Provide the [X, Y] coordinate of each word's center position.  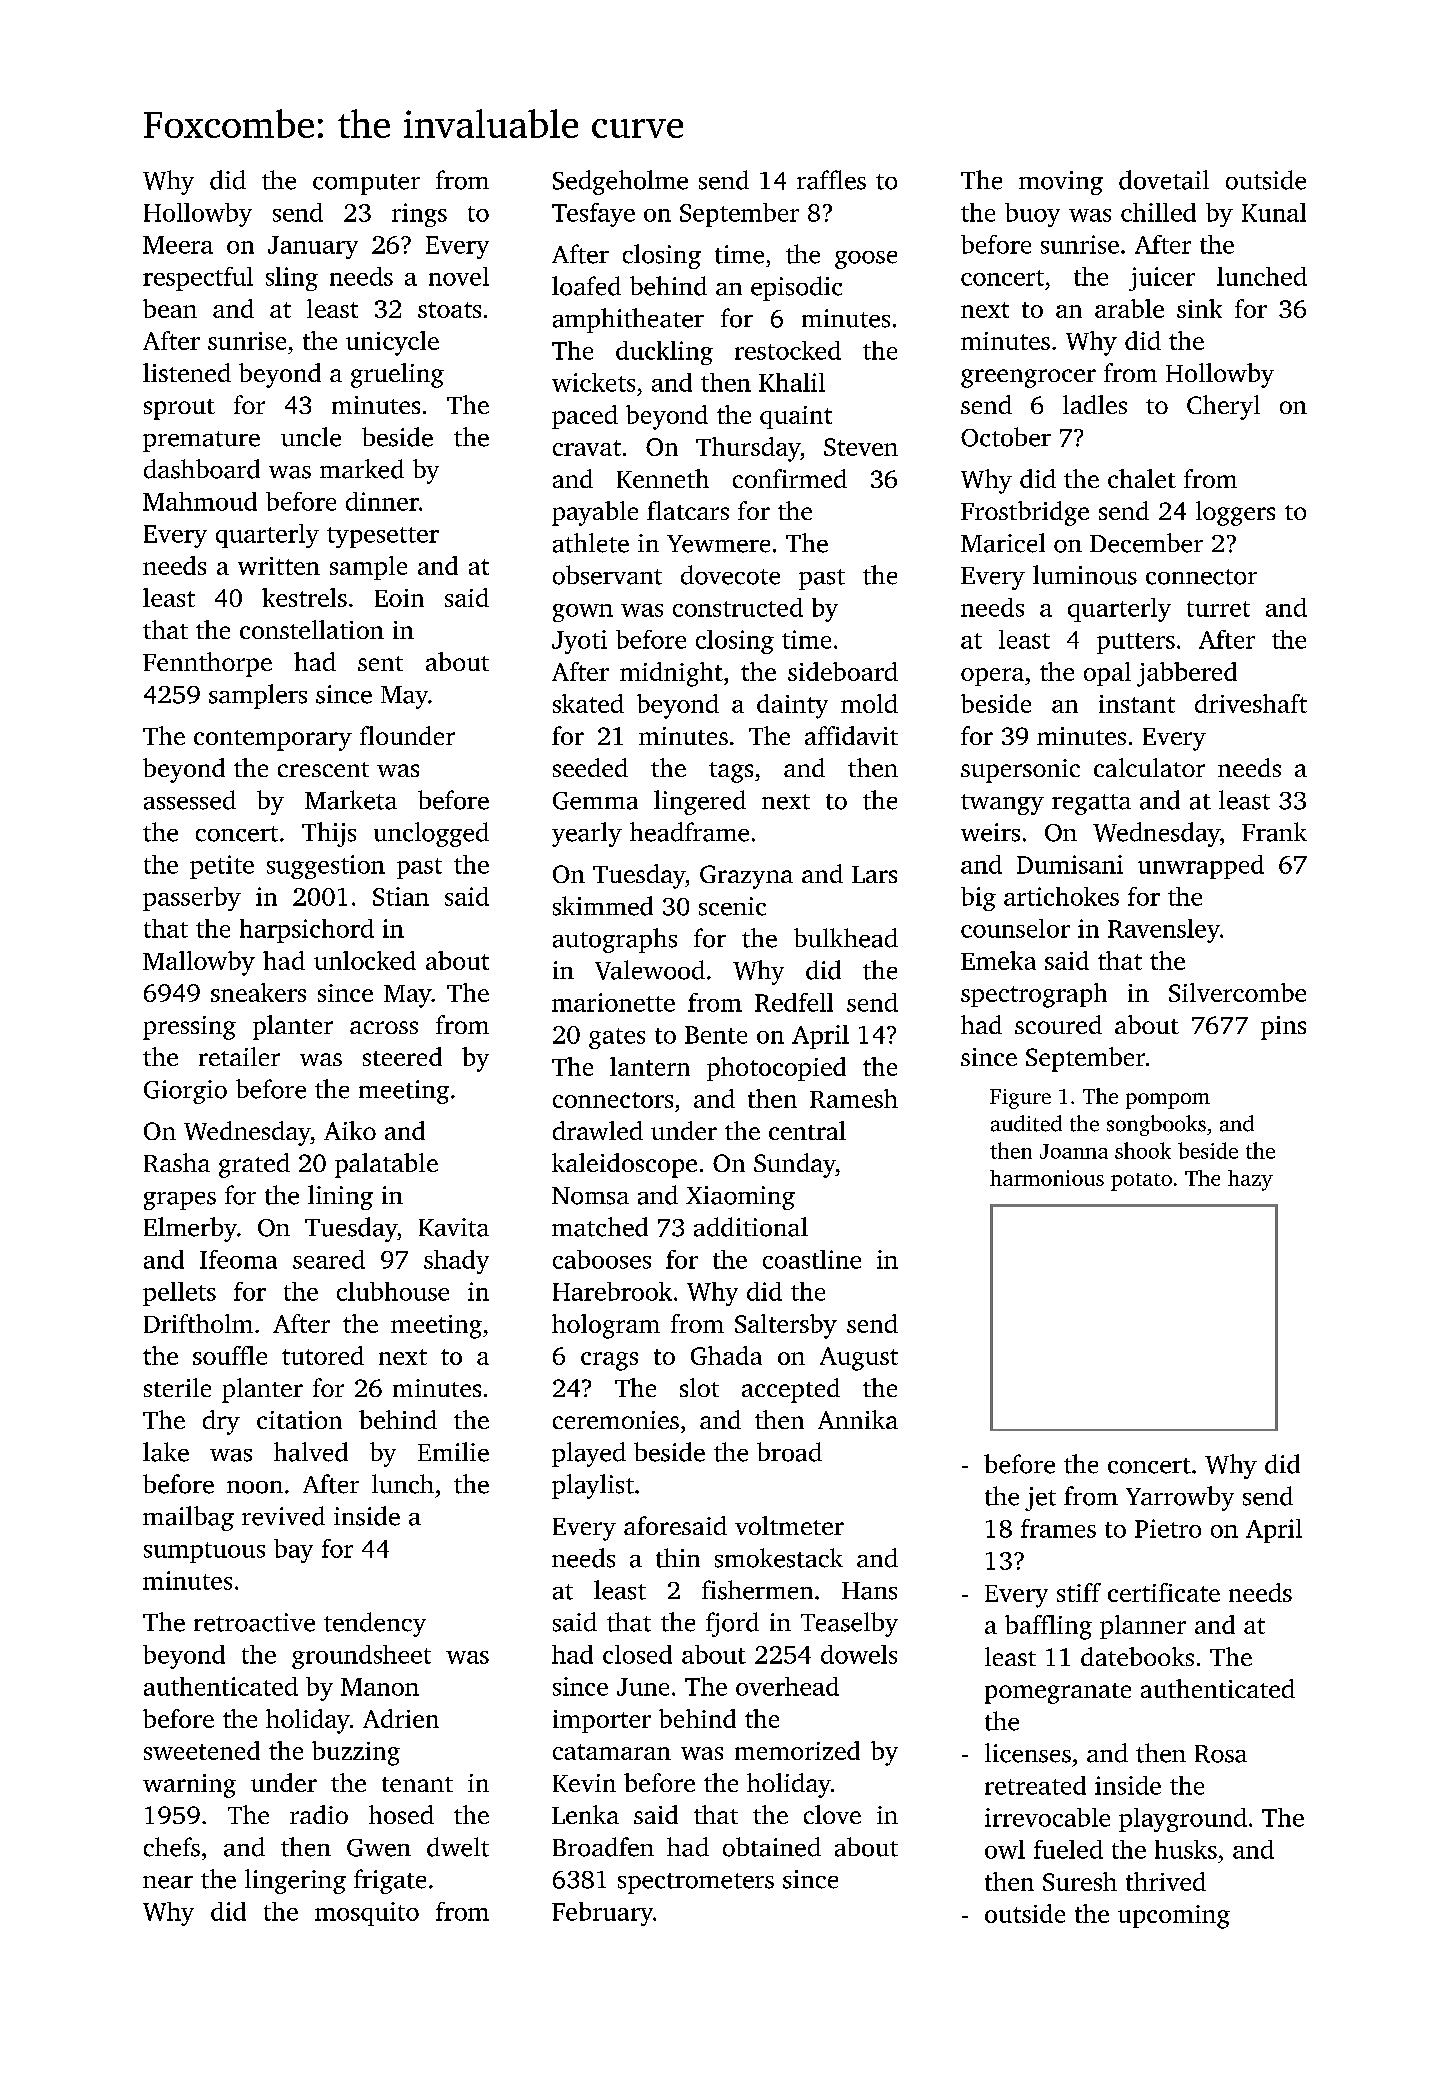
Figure [1020, 1099]
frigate [390, 1881]
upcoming [1174, 1917]
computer [366, 184]
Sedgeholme [620, 182]
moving [1061, 183]
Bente [716, 1035]
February [602, 1914]
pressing [189, 1028]
